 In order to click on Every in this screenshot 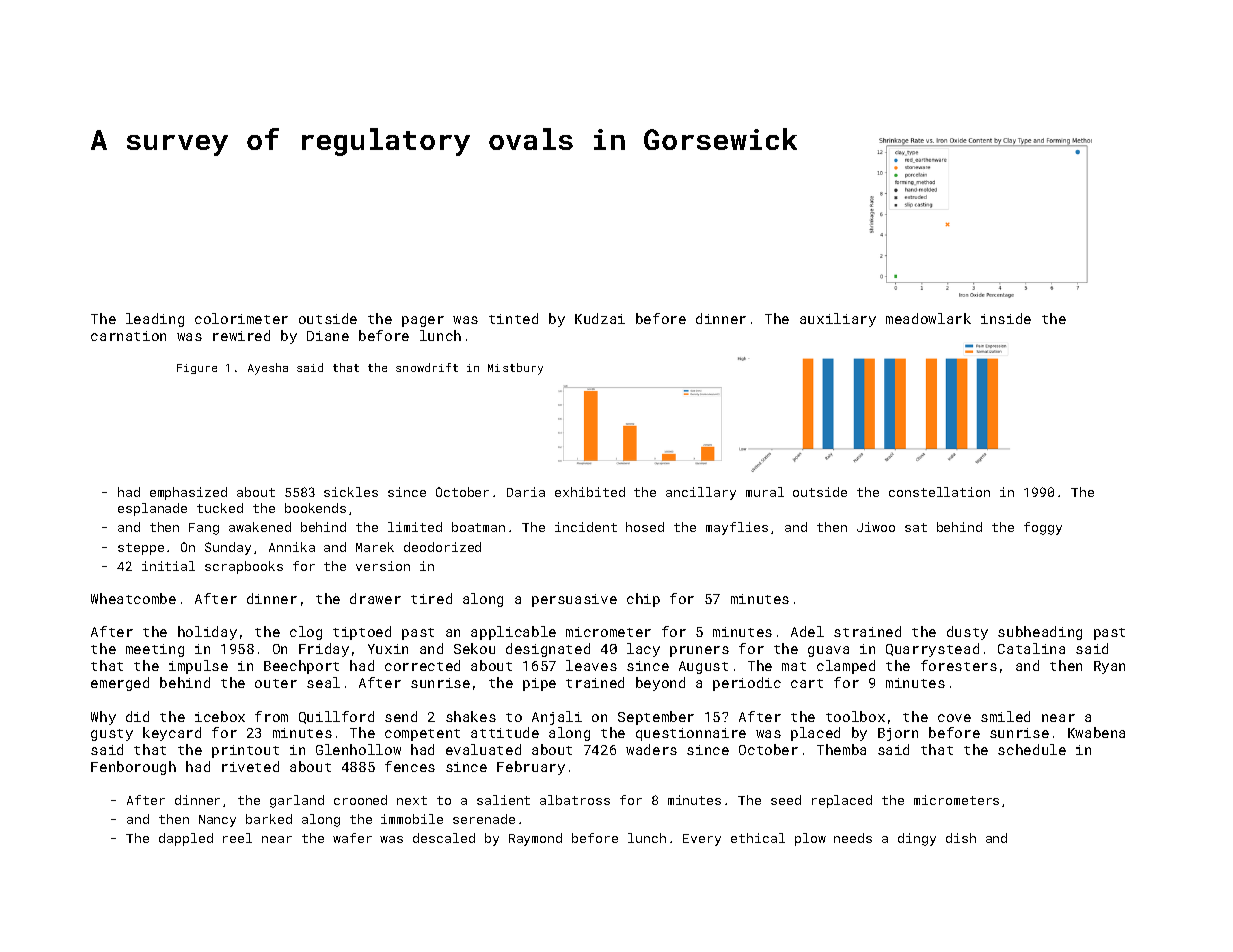, I will do `click(702, 840)`.
